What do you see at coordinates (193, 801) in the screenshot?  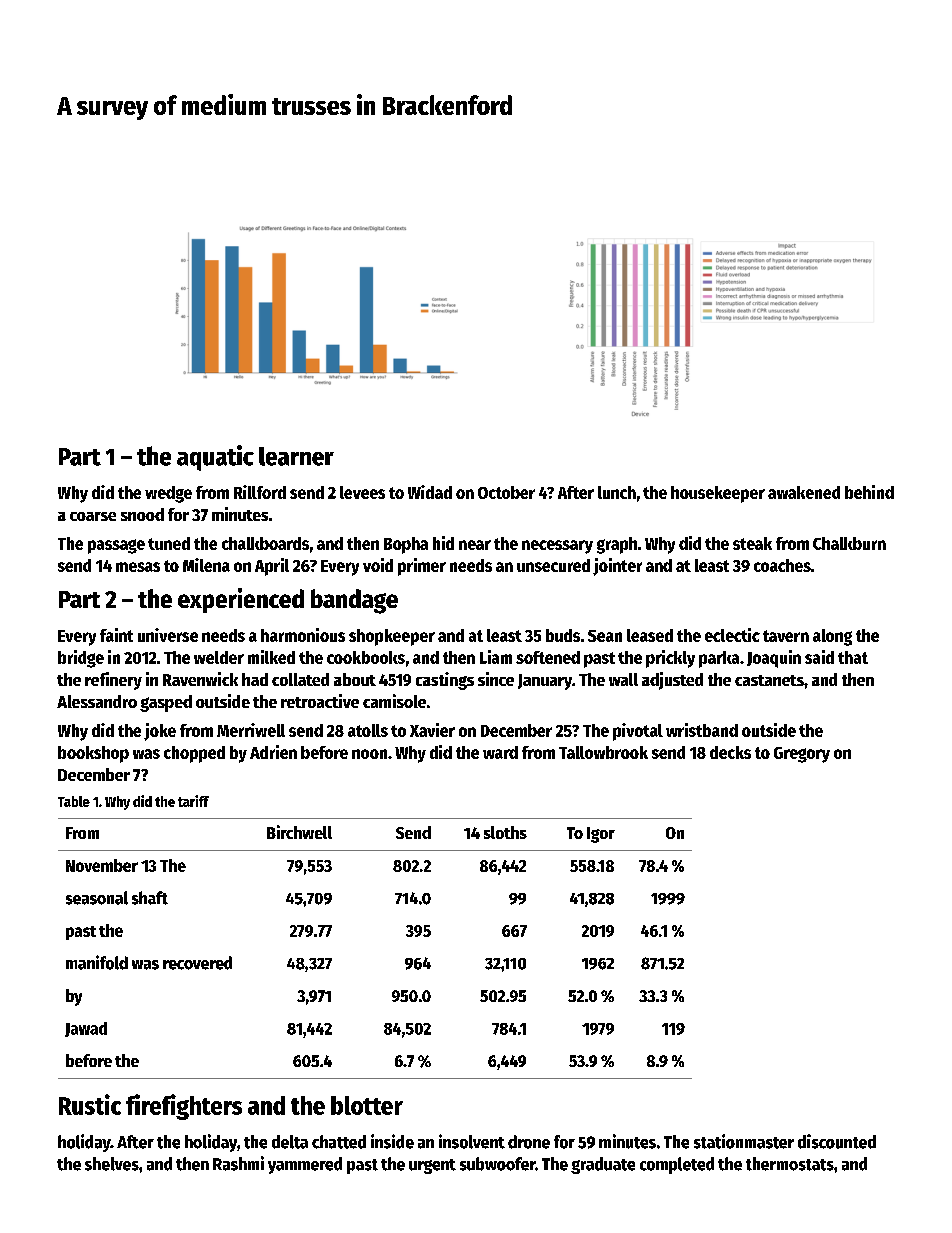 I see `tariff` at bounding box center [193, 801].
